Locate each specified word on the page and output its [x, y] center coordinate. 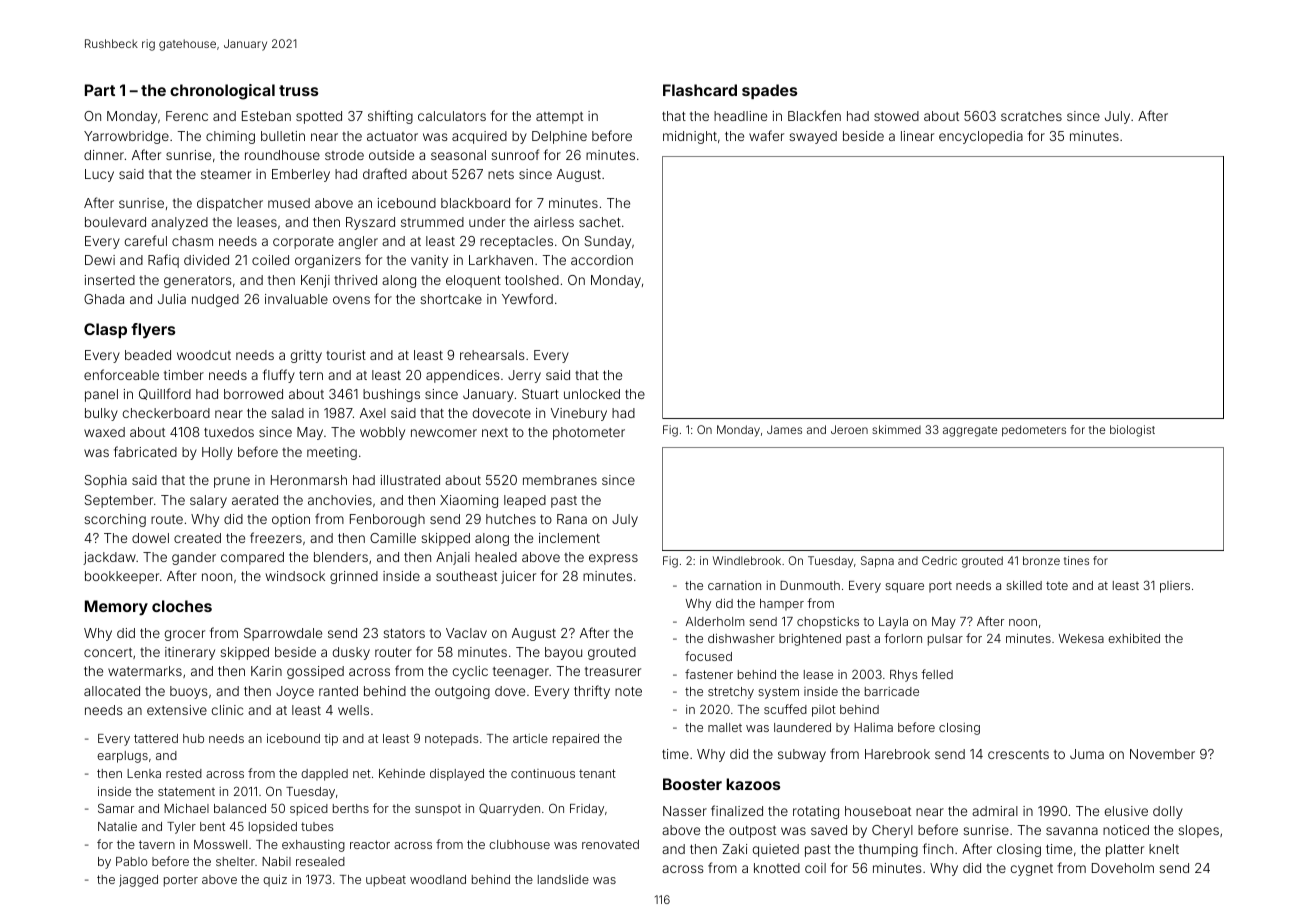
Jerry [524, 376]
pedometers [1034, 431]
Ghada [104, 299]
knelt [1164, 849]
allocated [112, 691]
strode [344, 155]
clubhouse [519, 844]
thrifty [592, 692]
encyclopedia [981, 137]
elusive [1126, 811]
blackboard [475, 203]
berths [351, 808]
